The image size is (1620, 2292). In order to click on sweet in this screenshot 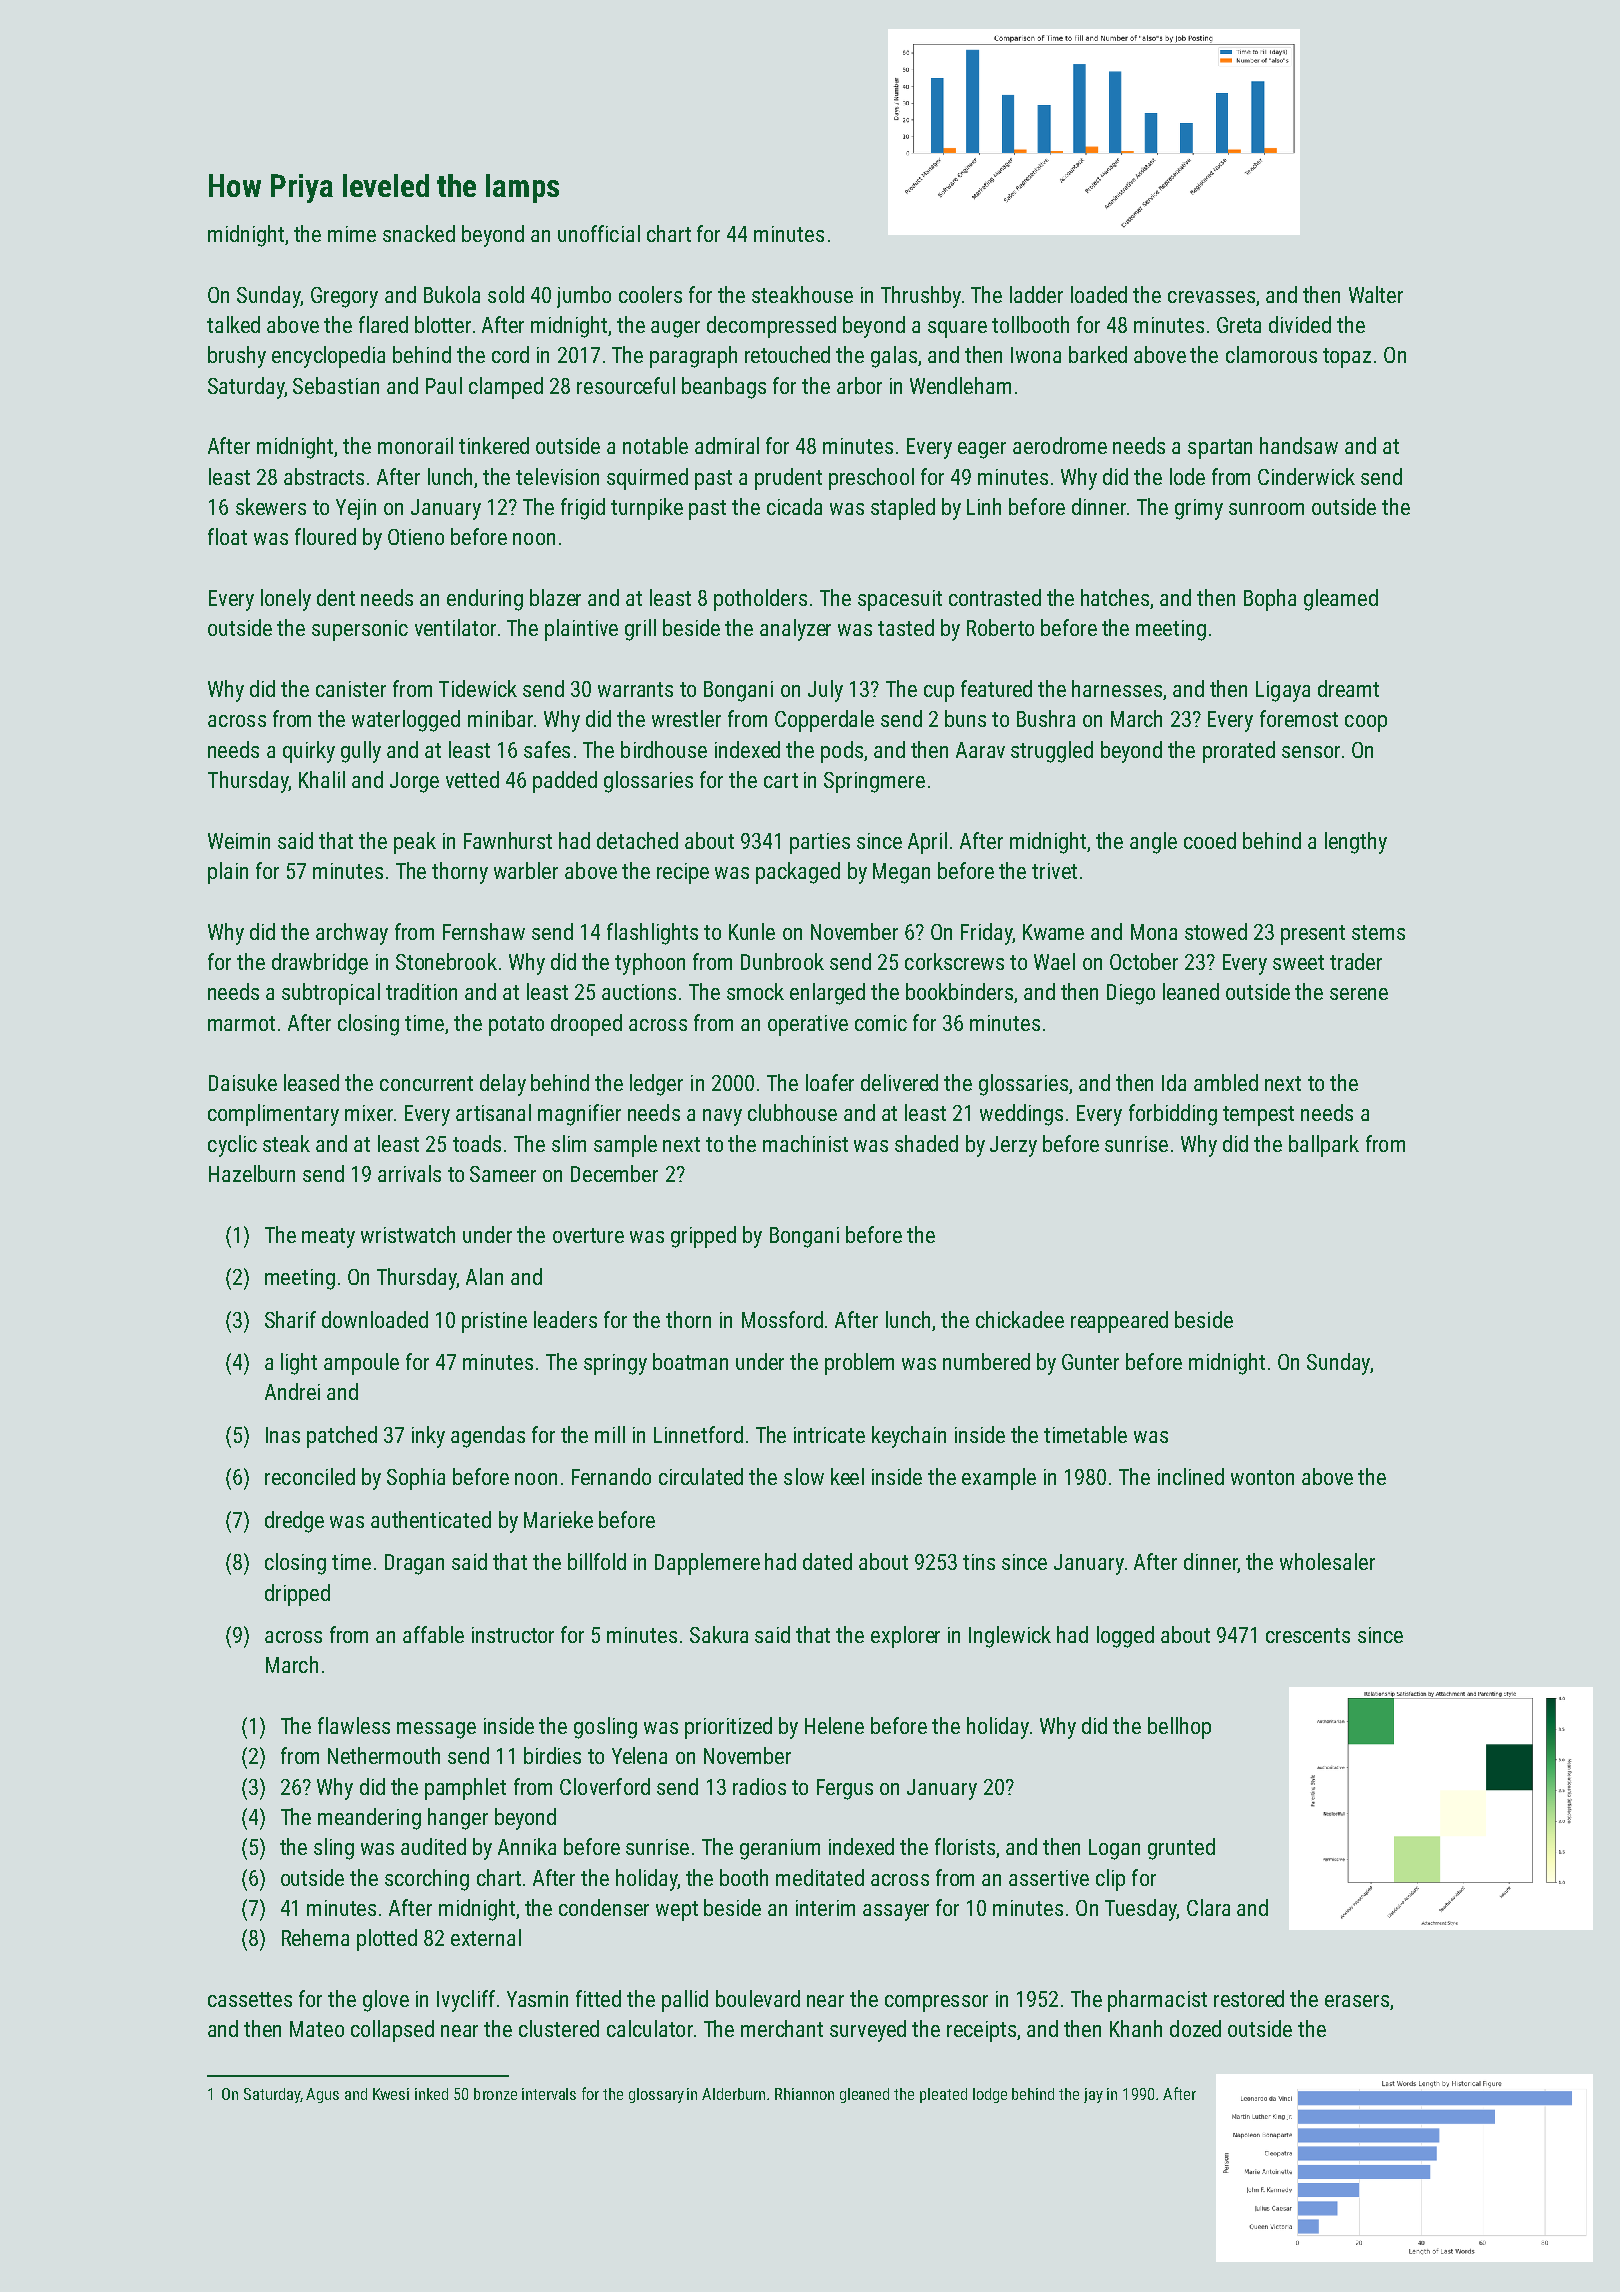, I will do `click(1298, 962)`.
